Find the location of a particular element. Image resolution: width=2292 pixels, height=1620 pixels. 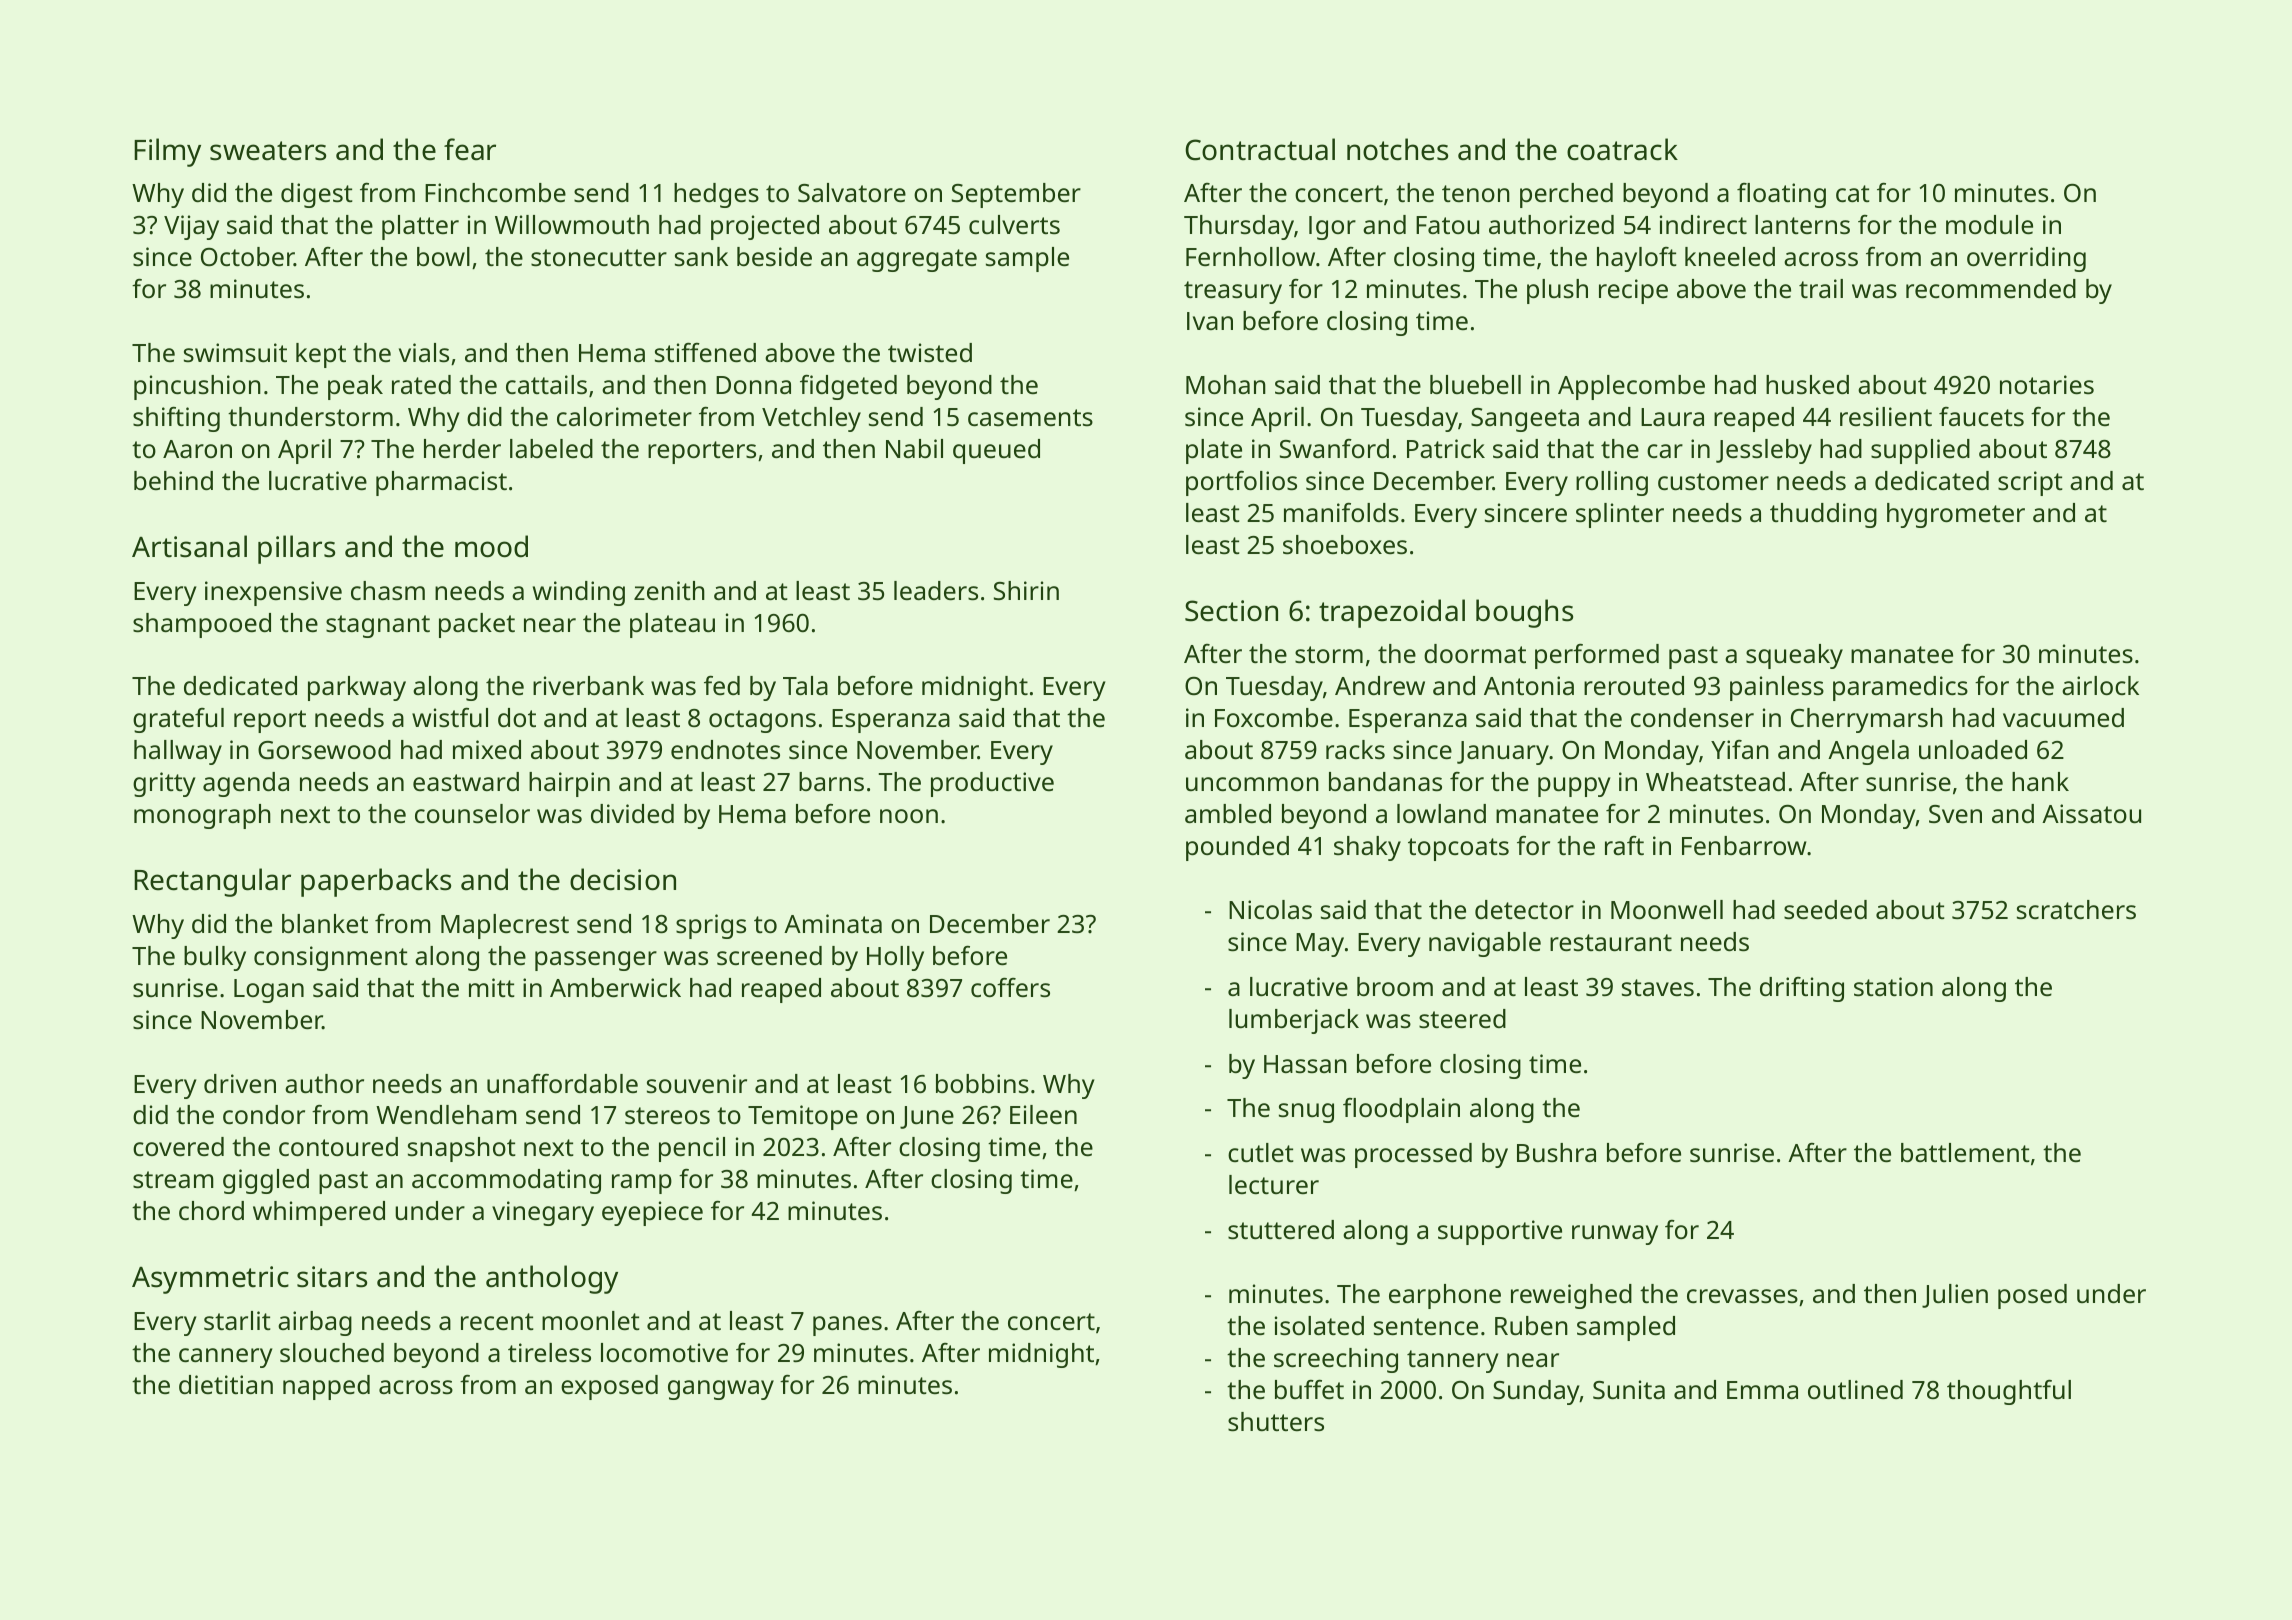

fear is located at coordinates (470, 149).
